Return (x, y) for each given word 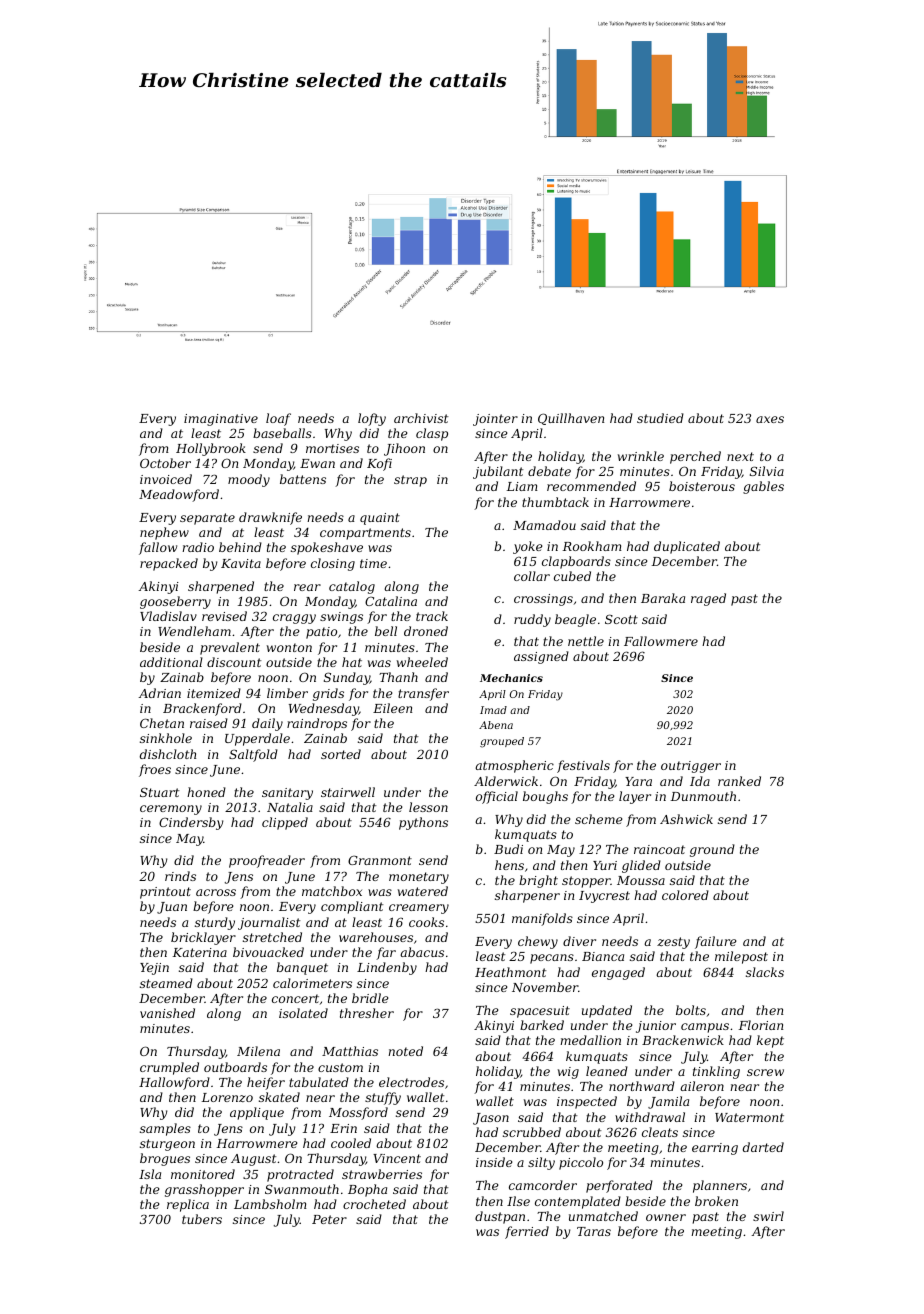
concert (295, 998)
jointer (495, 420)
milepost (741, 957)
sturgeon (167, 1145)
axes (770, 419)
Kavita (241, 563)
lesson (428, 807)
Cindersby (191, 823)
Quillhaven (571, 419)
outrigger (691, 767)
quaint (380, 519)
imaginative (221, 420)
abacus (422, 952)
